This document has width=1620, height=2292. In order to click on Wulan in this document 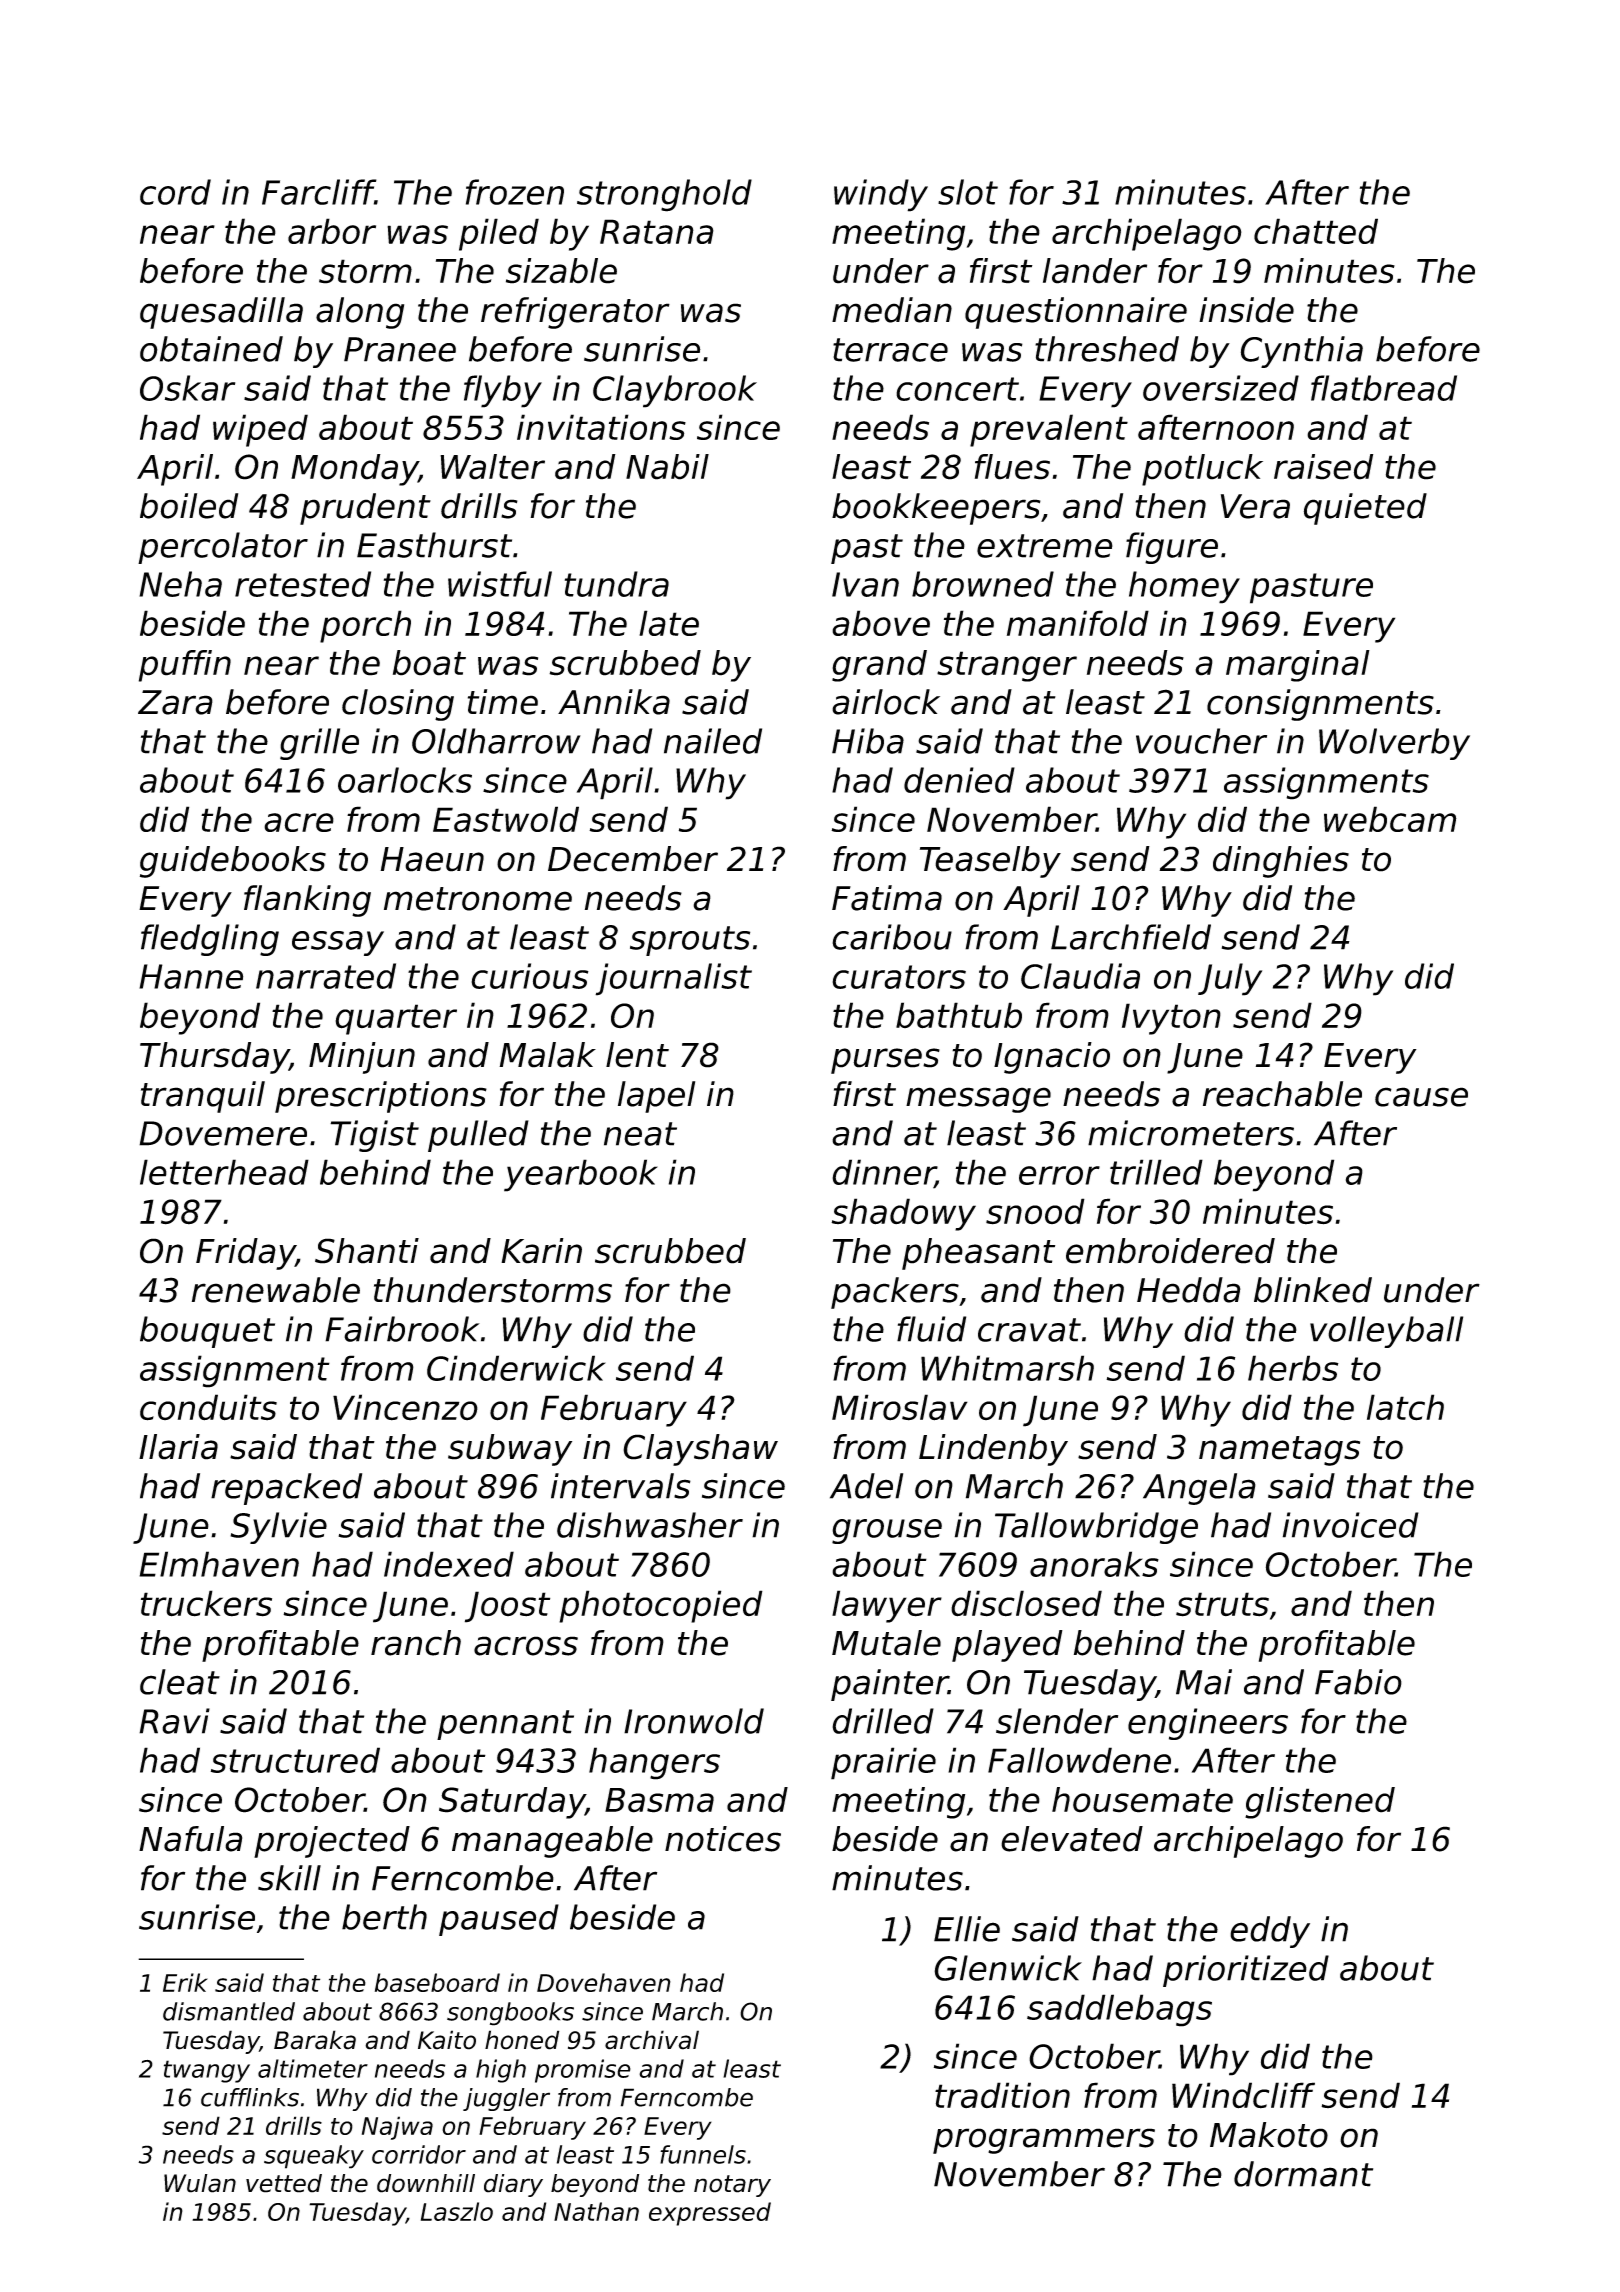, I will do `click(200, 2183)`.
